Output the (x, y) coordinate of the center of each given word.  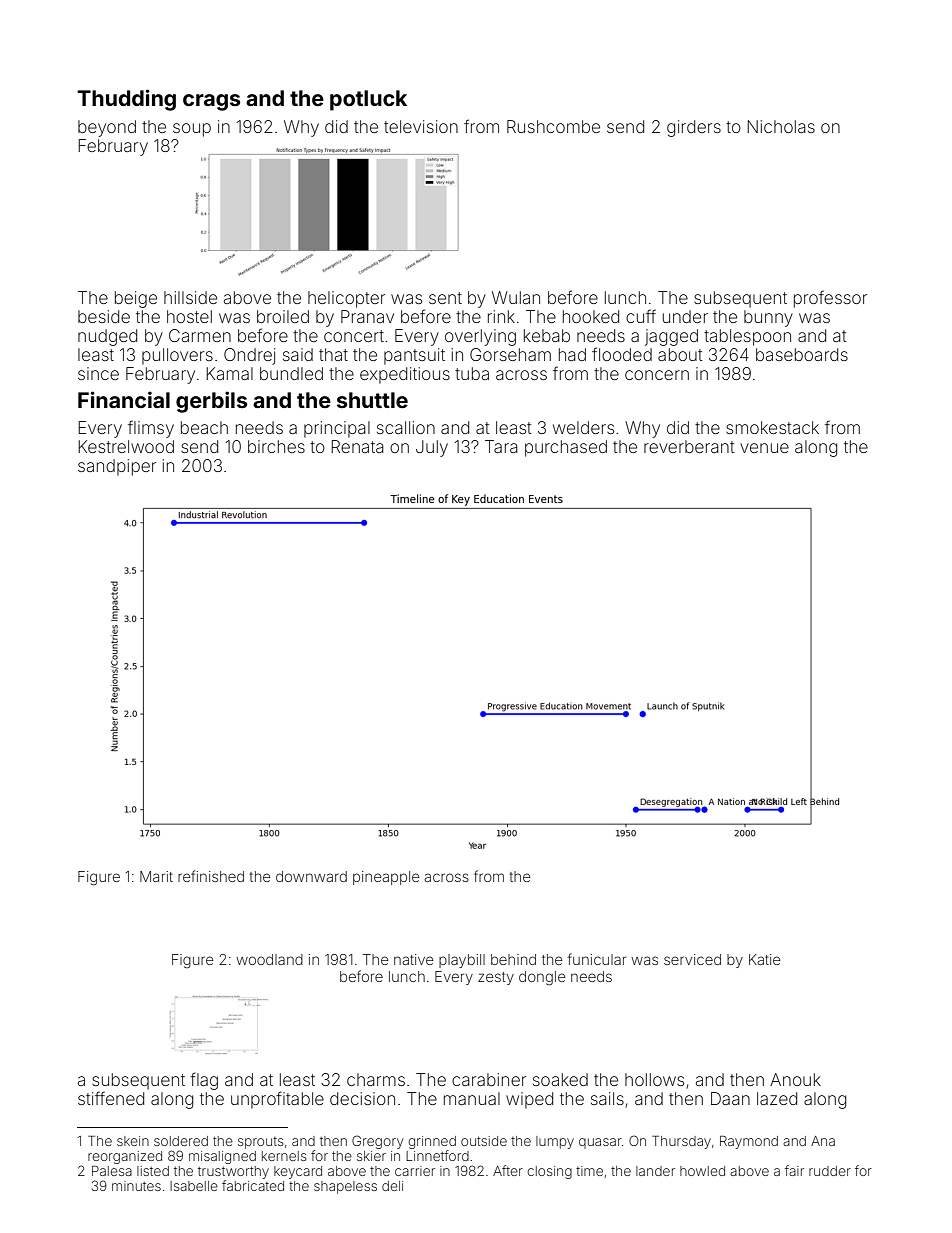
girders (694, 128)
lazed (777, 1098)
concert (354, 336)
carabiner (489, 1079)
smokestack (772, 427)
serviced (692, 959)
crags (212, 102)
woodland (269, 959)
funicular (597, 959)
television (421, 126)
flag (204, 1081)
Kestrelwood (126, 446)
